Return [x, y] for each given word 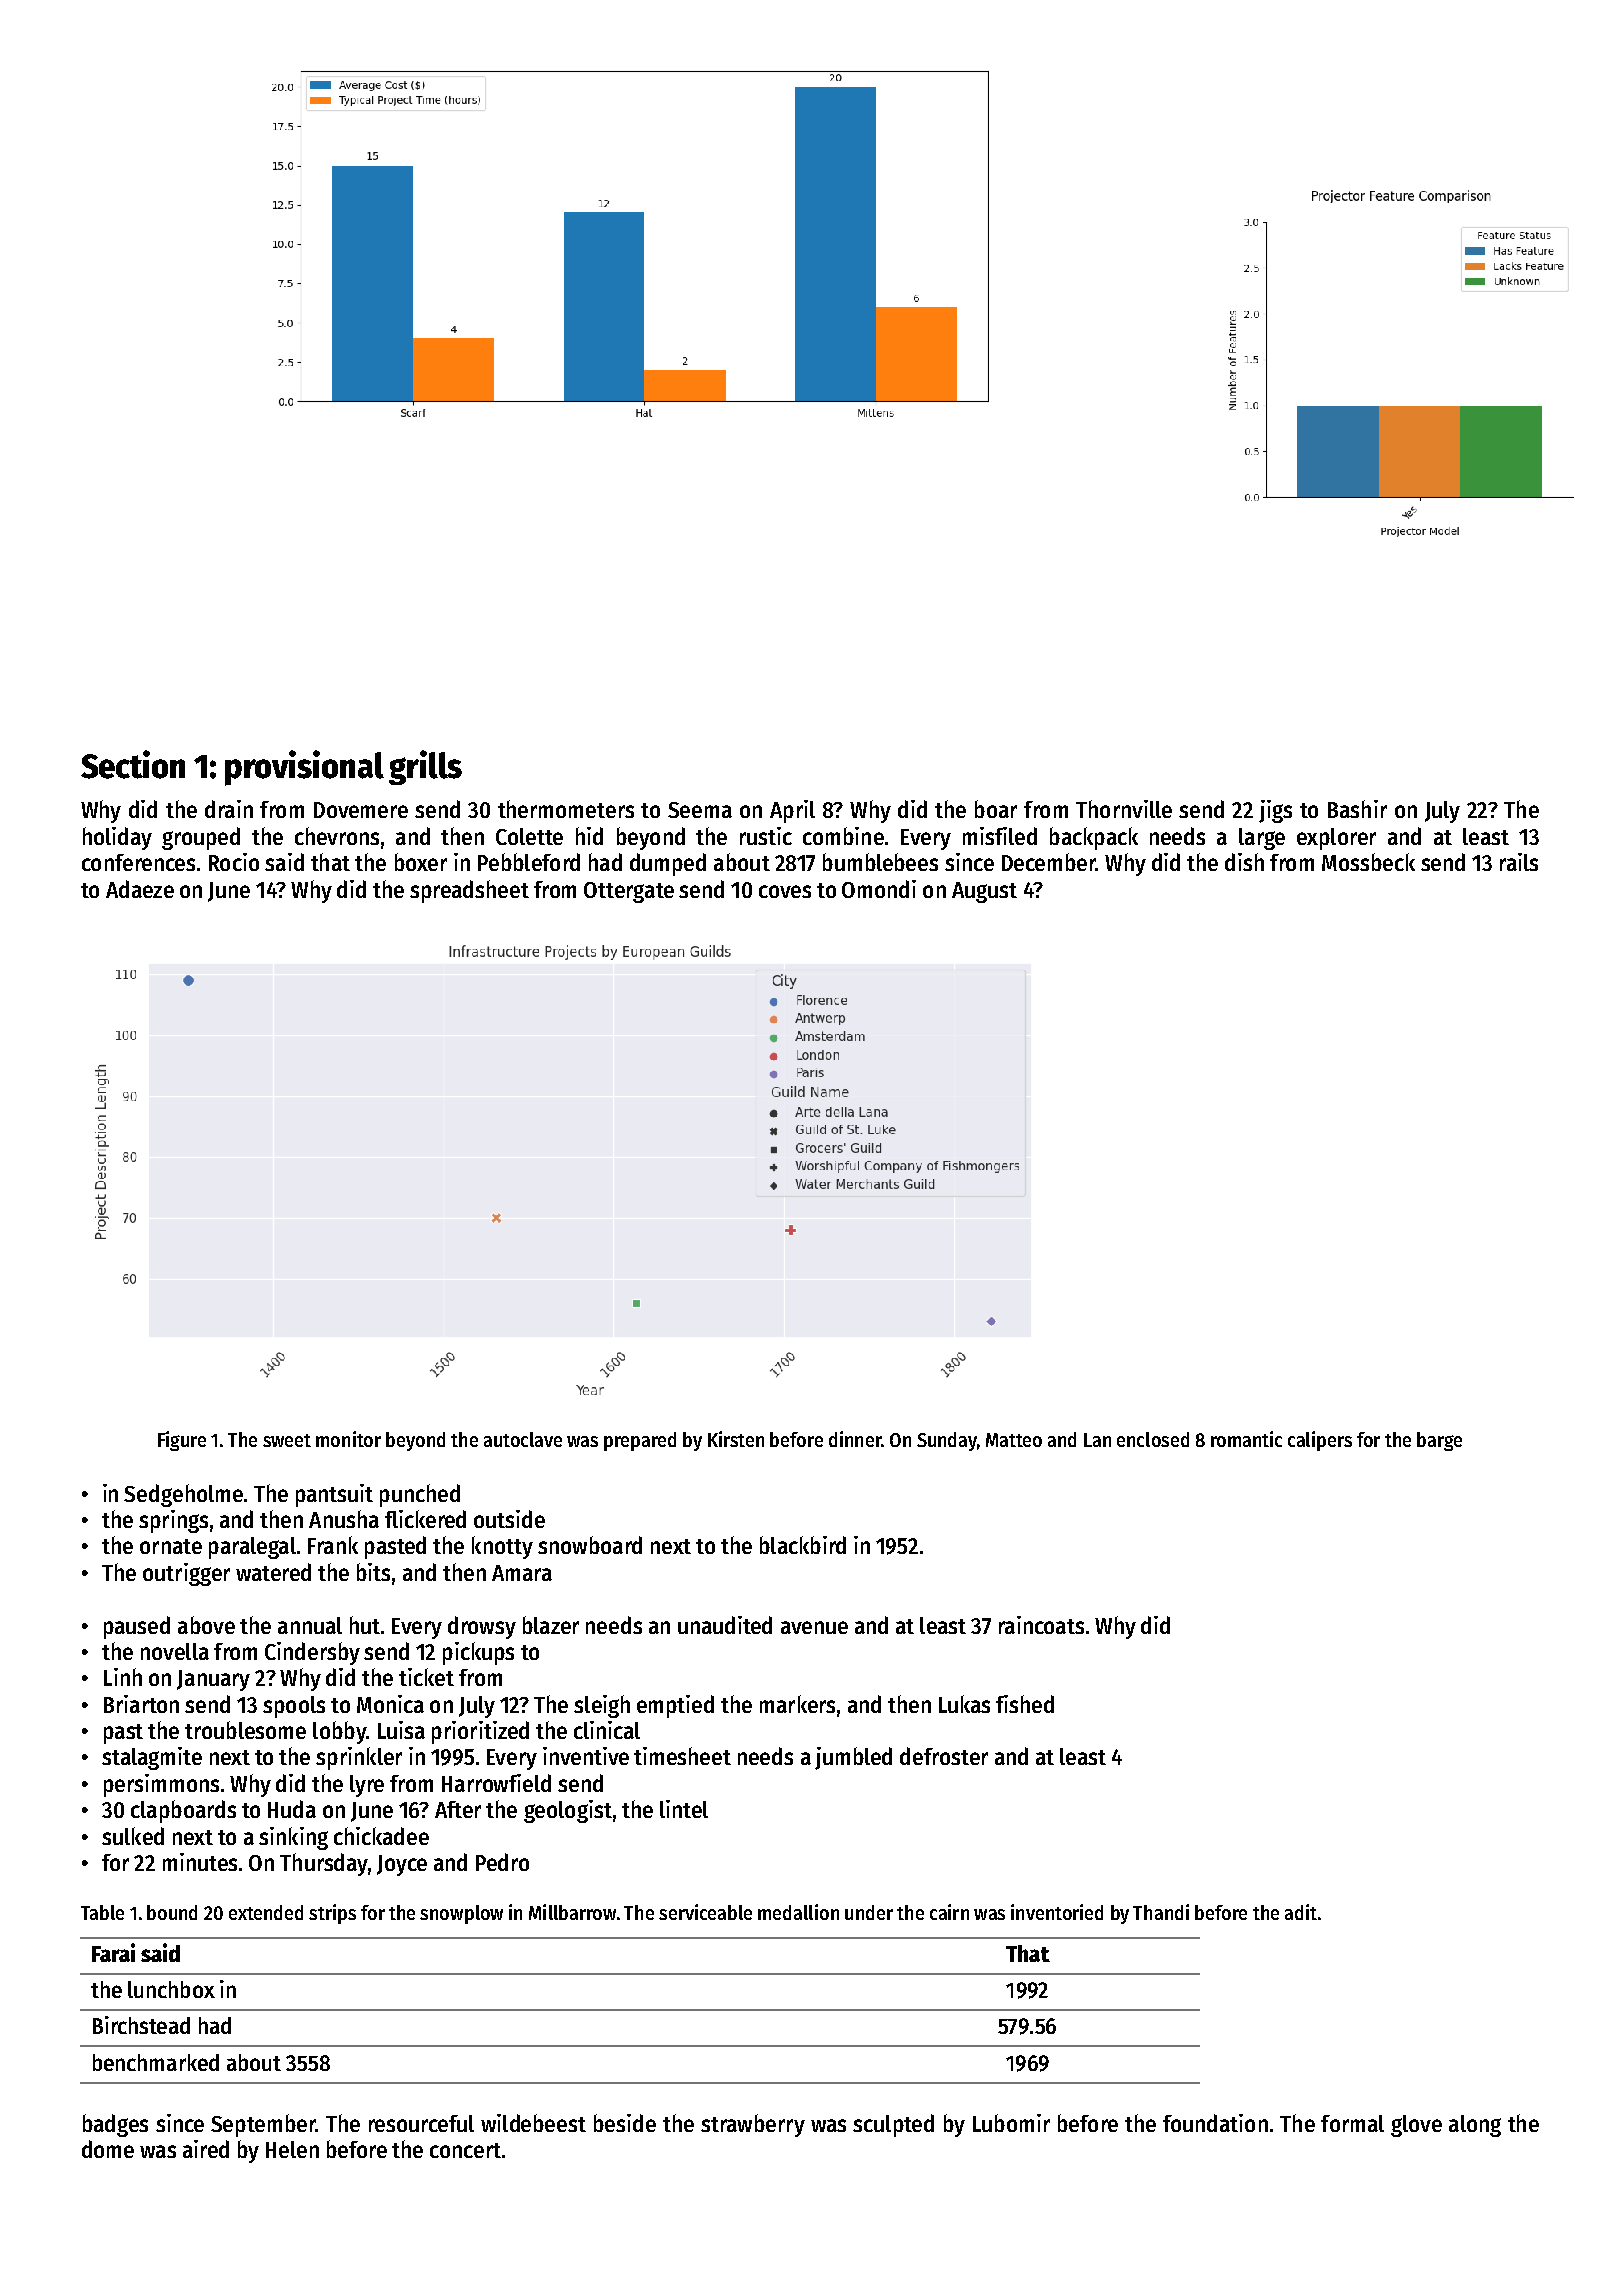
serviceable [705, 1912]
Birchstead [141, 2025]
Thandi [1161, 1912]
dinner [855, 1439]
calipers [1320, 1441]
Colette [529, 836]
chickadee [381, 1836]
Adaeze [140, 889]
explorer [1336, 839]
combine [843, 836]
